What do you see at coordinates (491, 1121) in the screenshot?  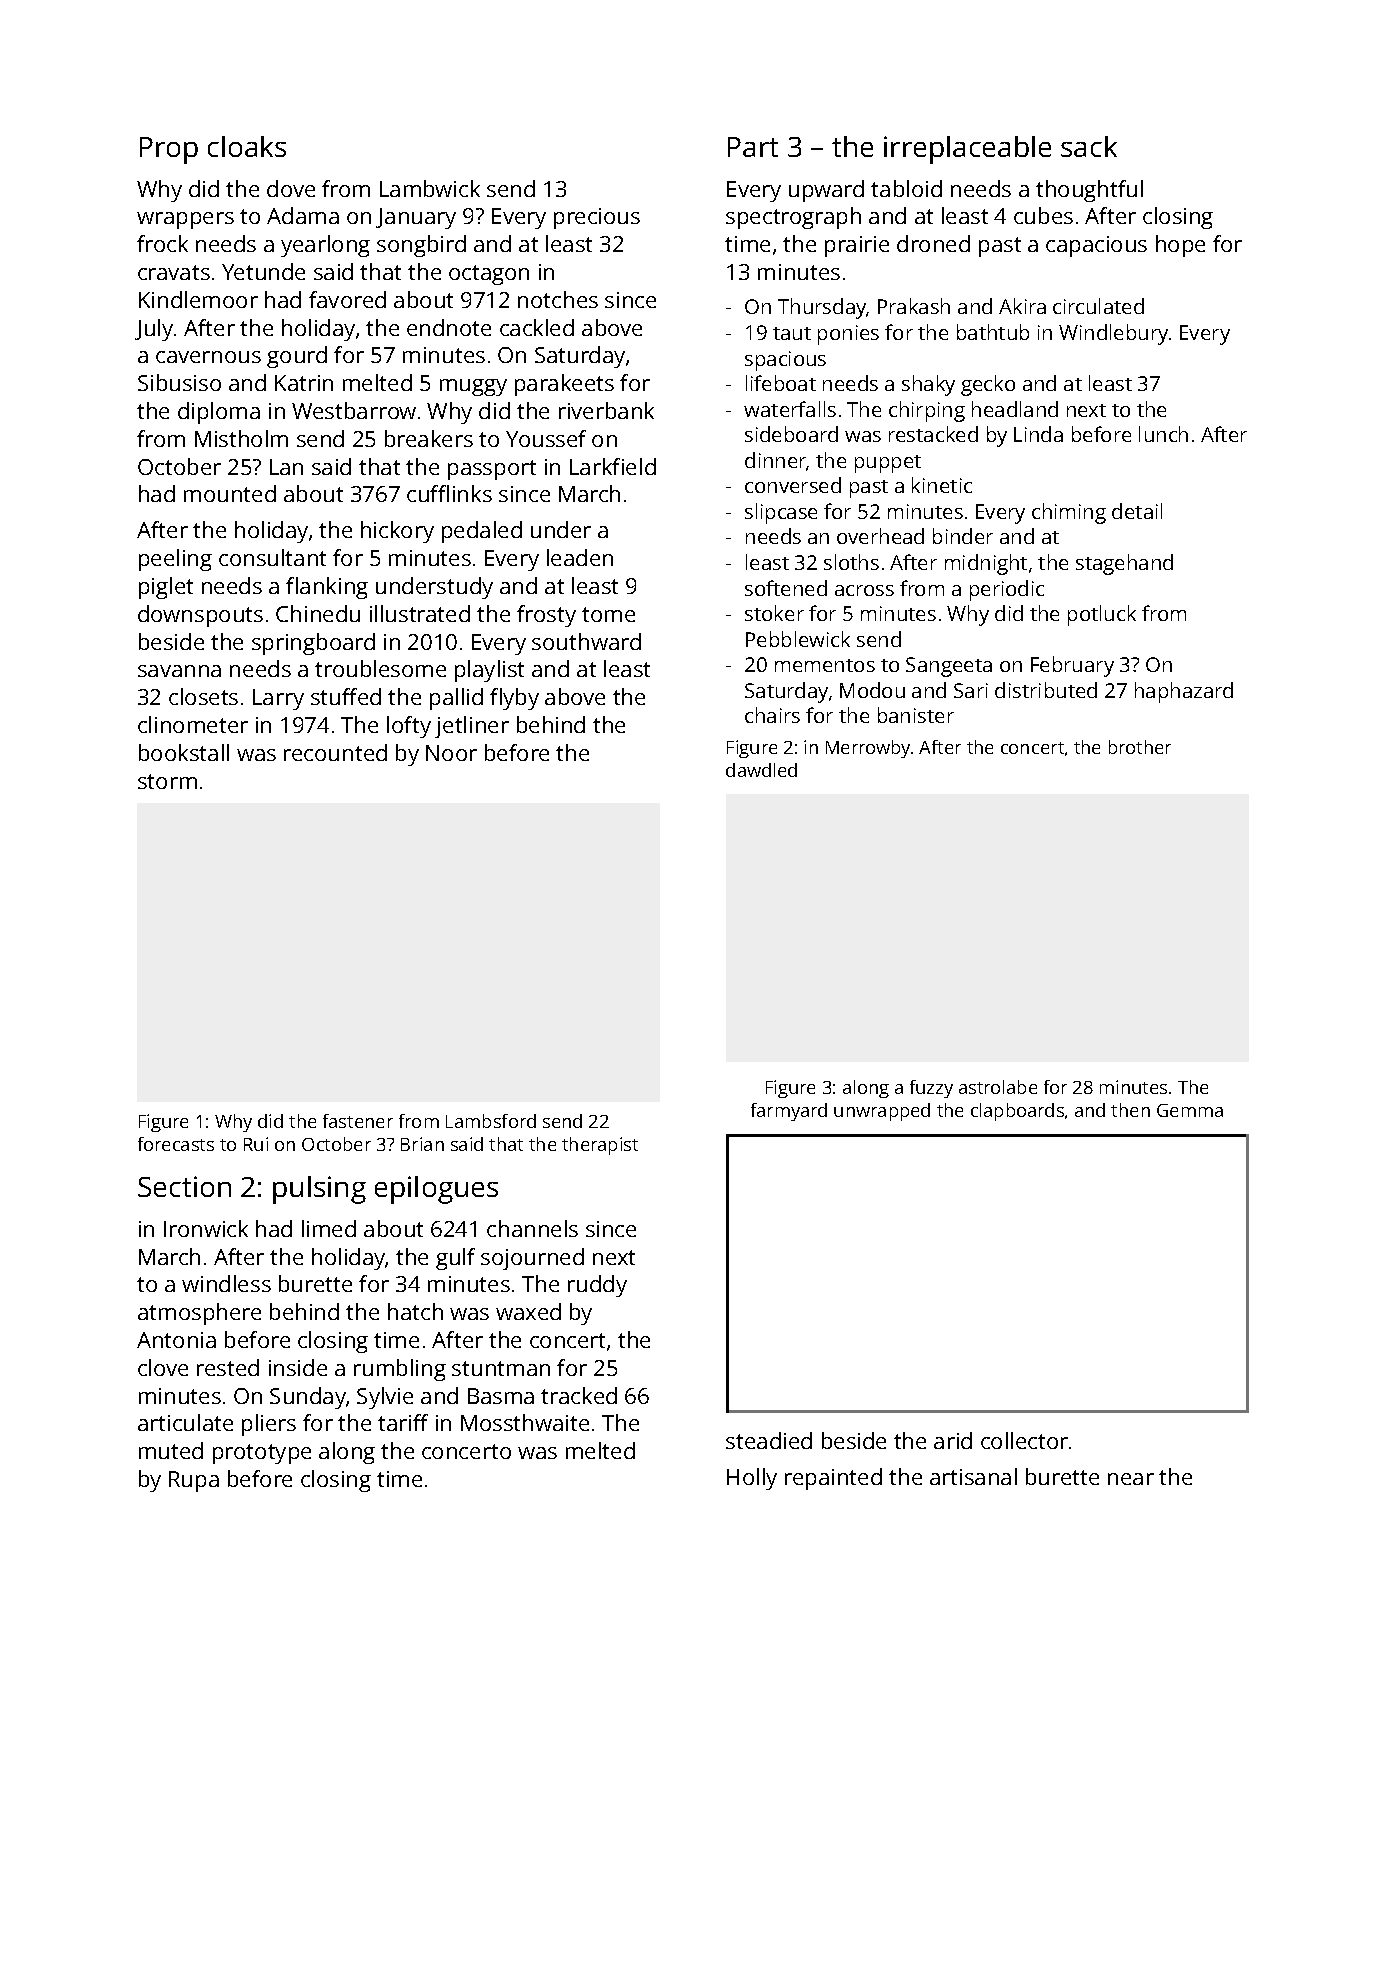 I see `Lambsford` at bounding box center [491, 1121].
